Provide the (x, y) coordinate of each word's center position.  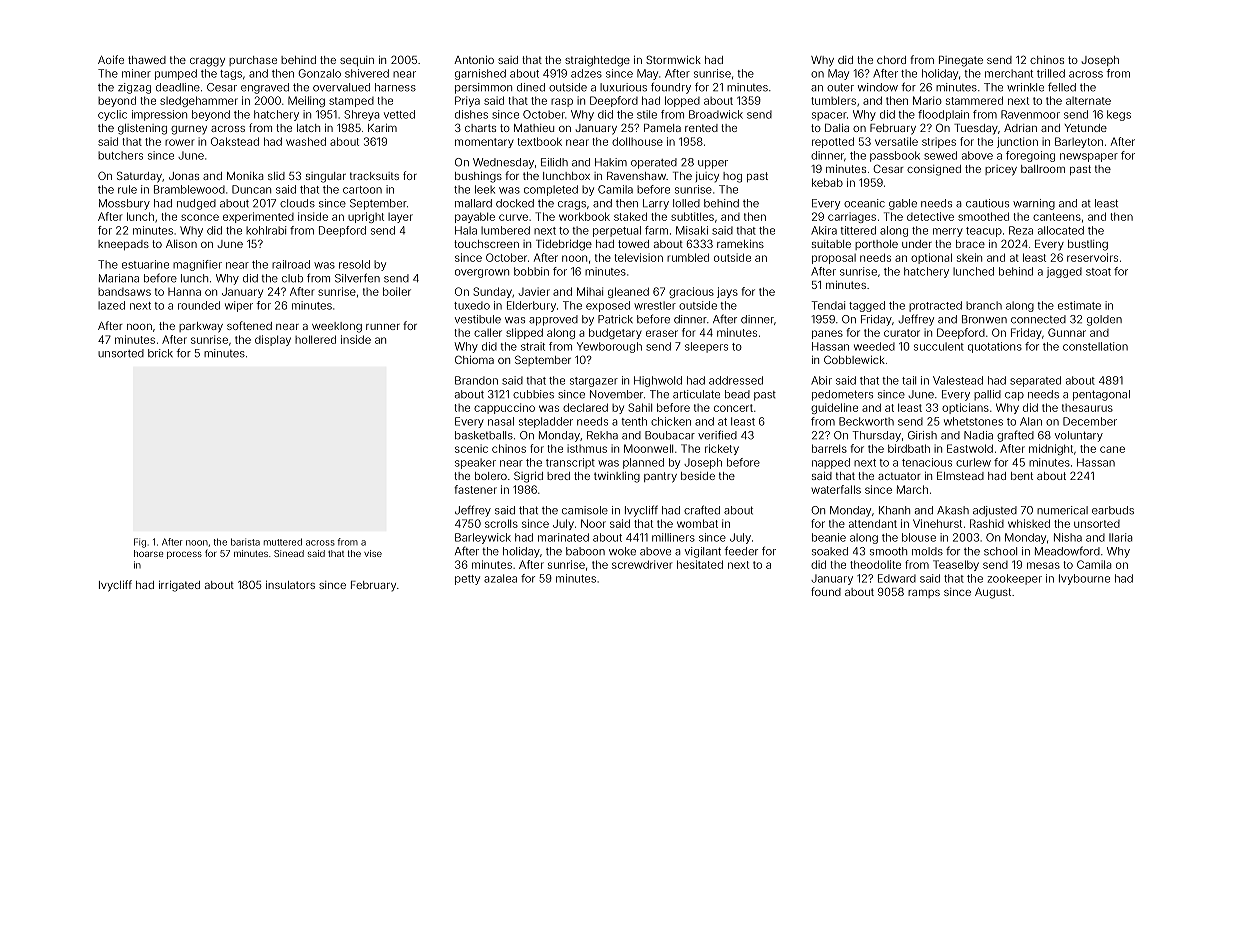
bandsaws (124, 292)
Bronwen (984, 319)
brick (160, 353)
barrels (829, 448)
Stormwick (673, 59)
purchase (253, 61)
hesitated (700, 564)
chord (891, 60)
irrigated (179, 586)
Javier (534, 291)
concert (733, 408)
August (993, 593)
